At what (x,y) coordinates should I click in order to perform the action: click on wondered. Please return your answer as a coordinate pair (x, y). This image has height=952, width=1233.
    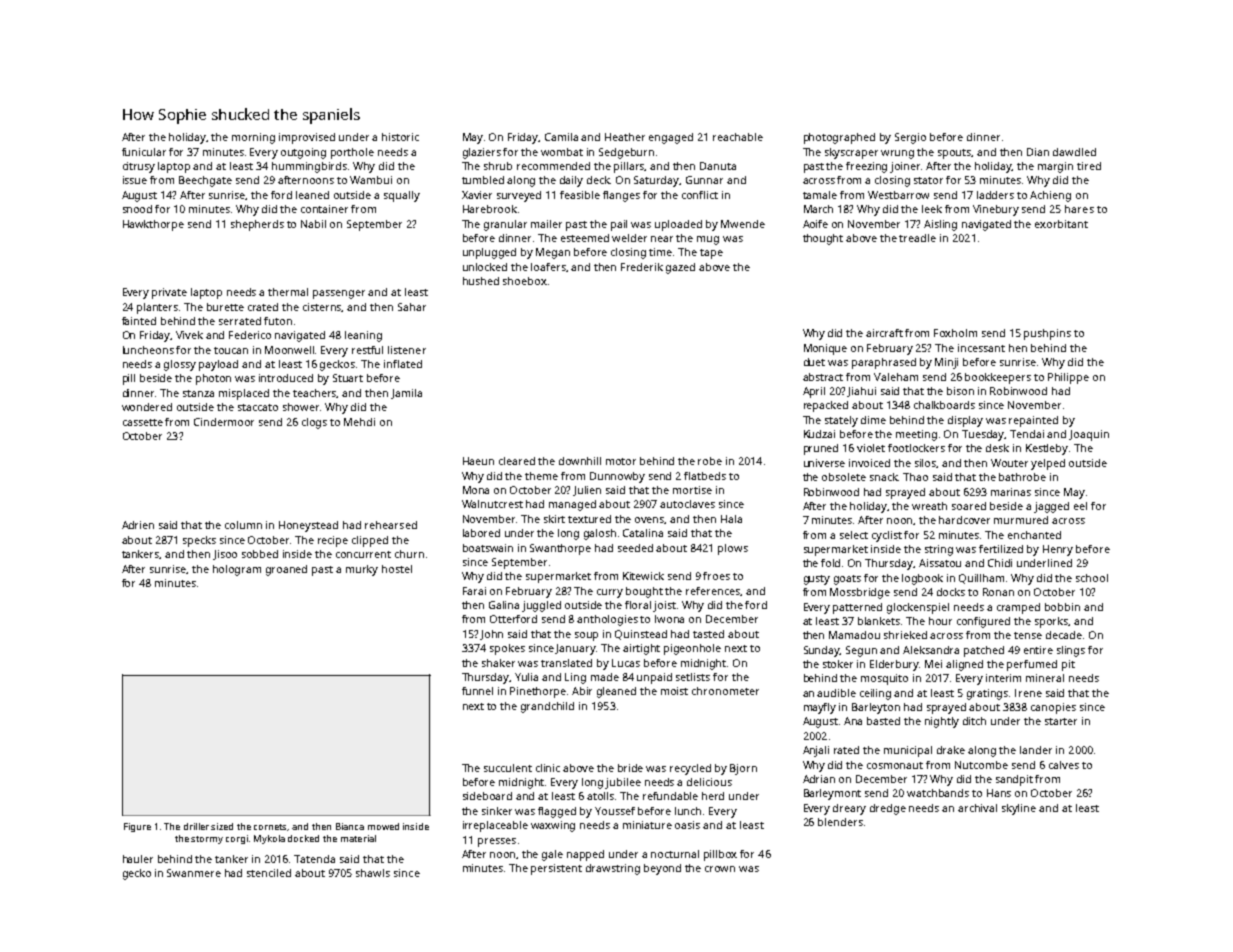
    Looking at the image, I should click on (147, 407).
